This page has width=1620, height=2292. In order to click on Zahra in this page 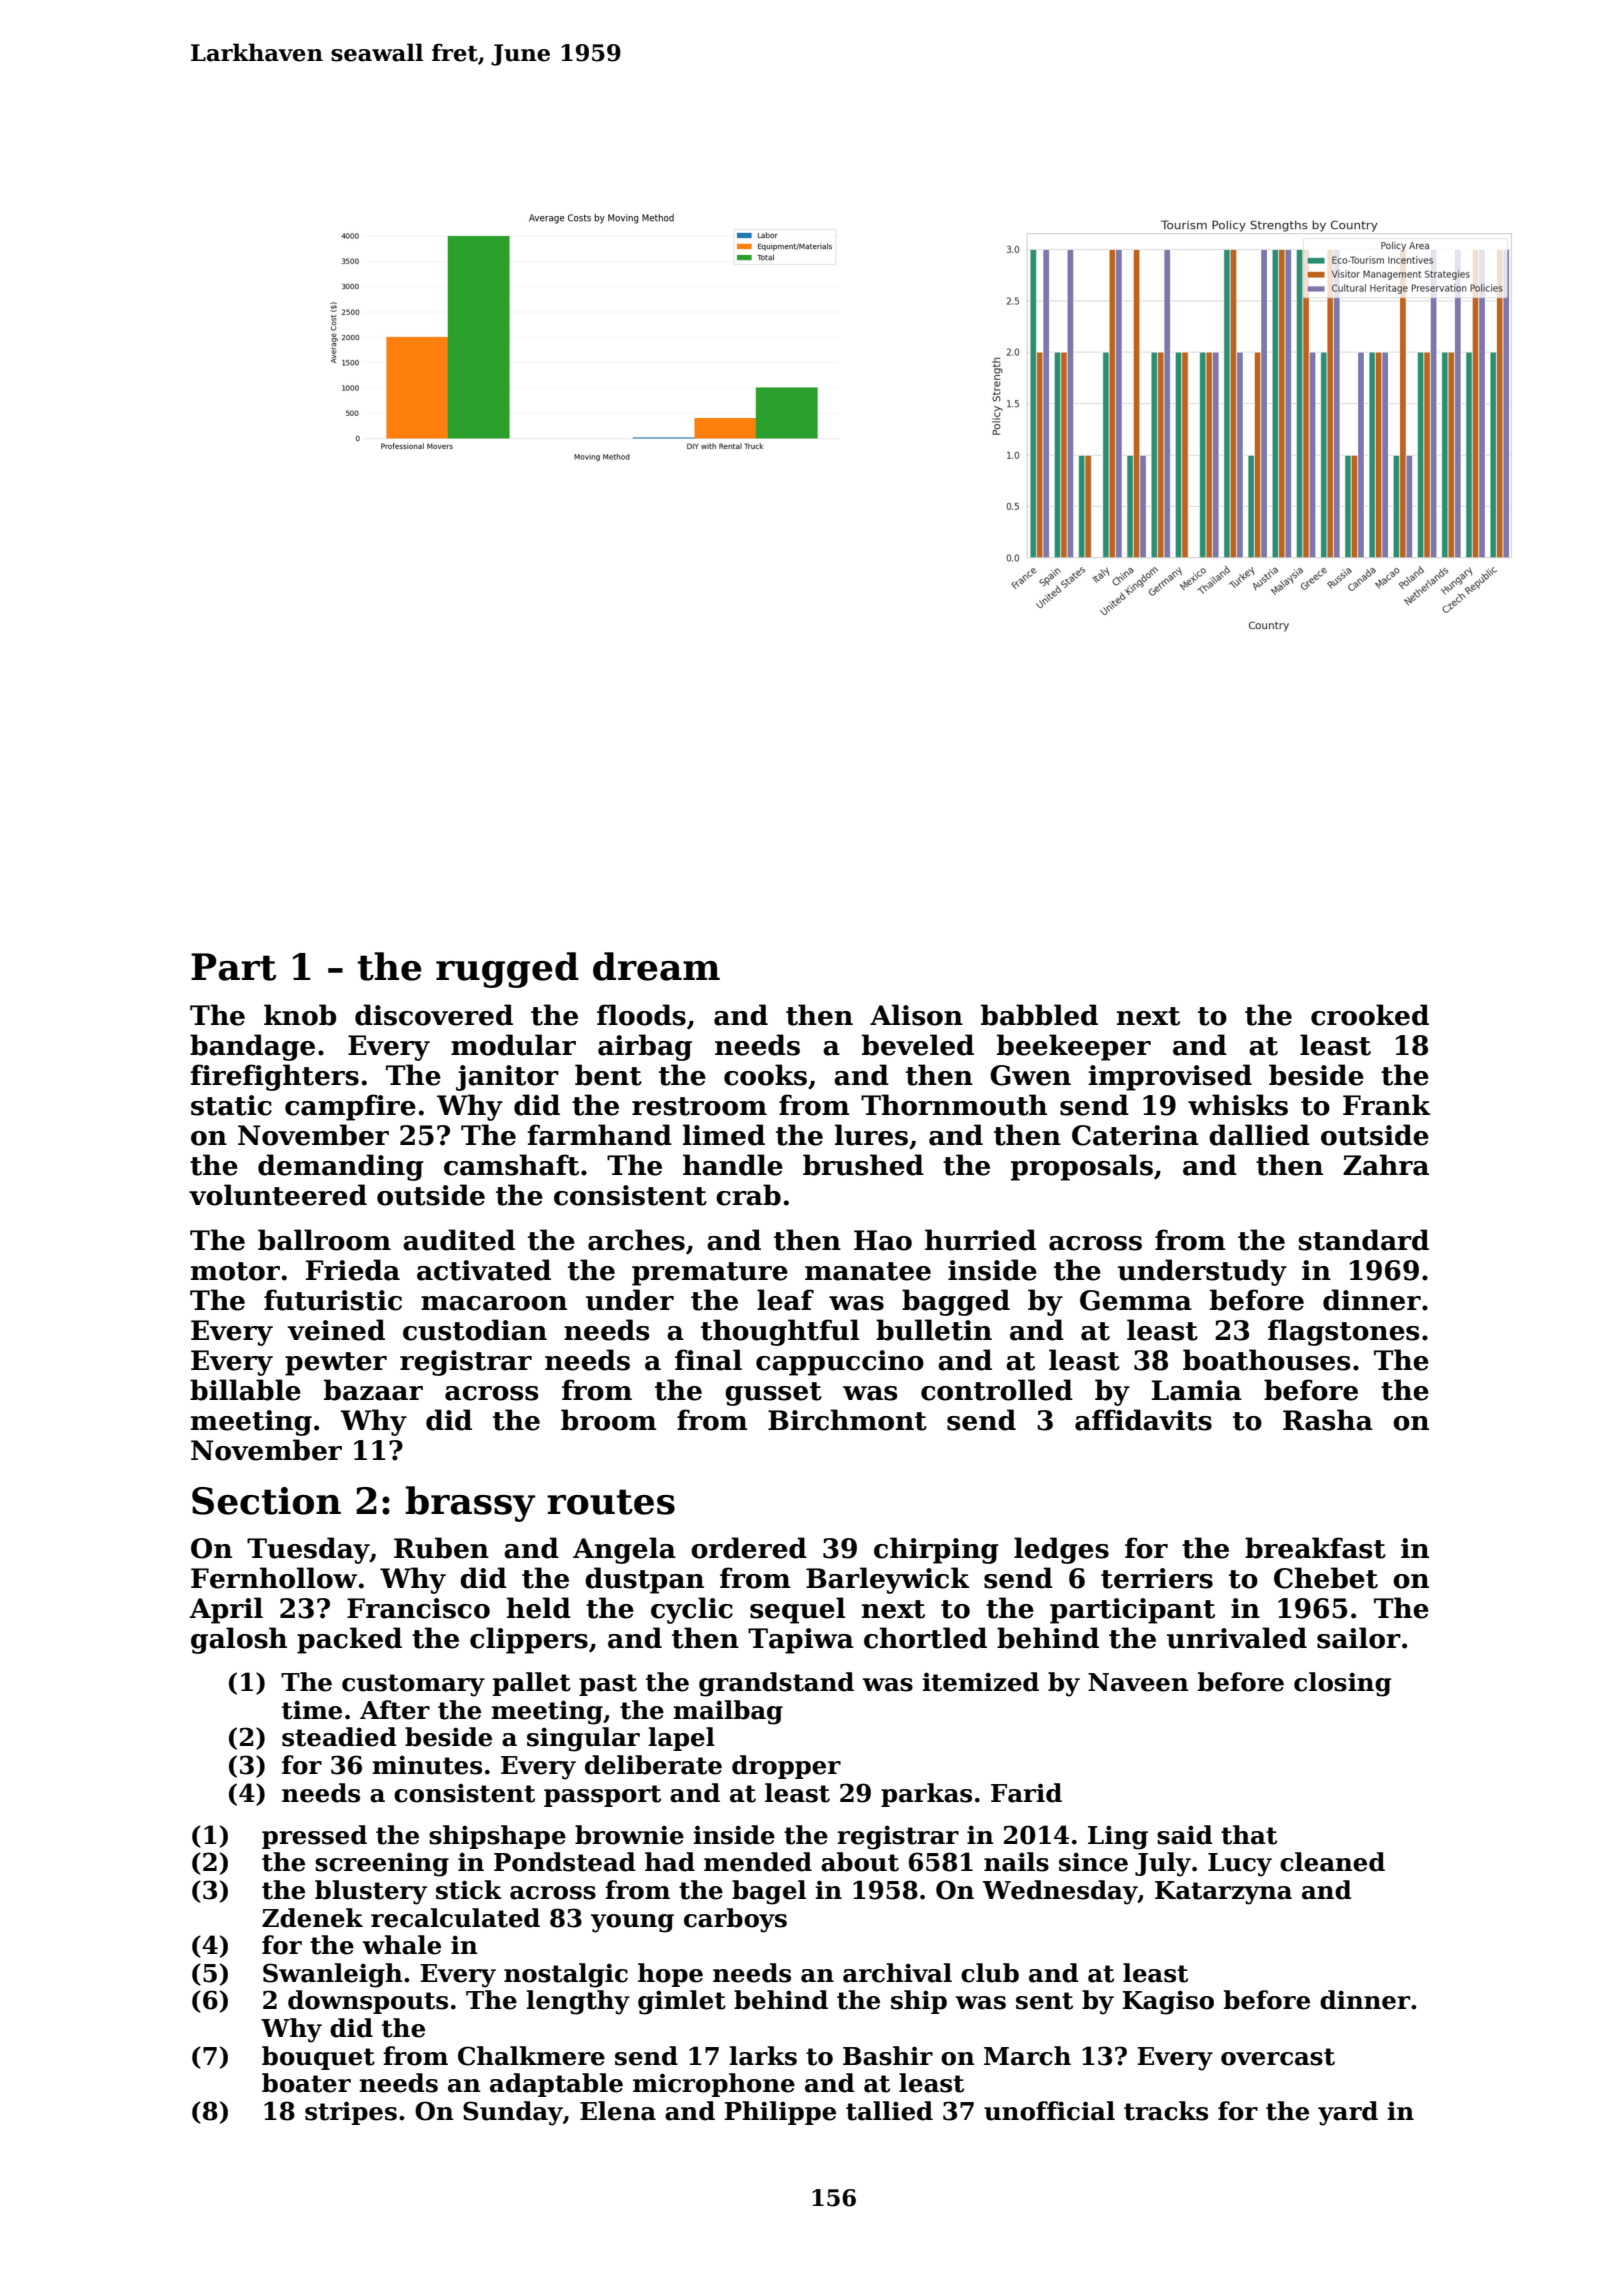, I will do `click(1386, 1165)`.
